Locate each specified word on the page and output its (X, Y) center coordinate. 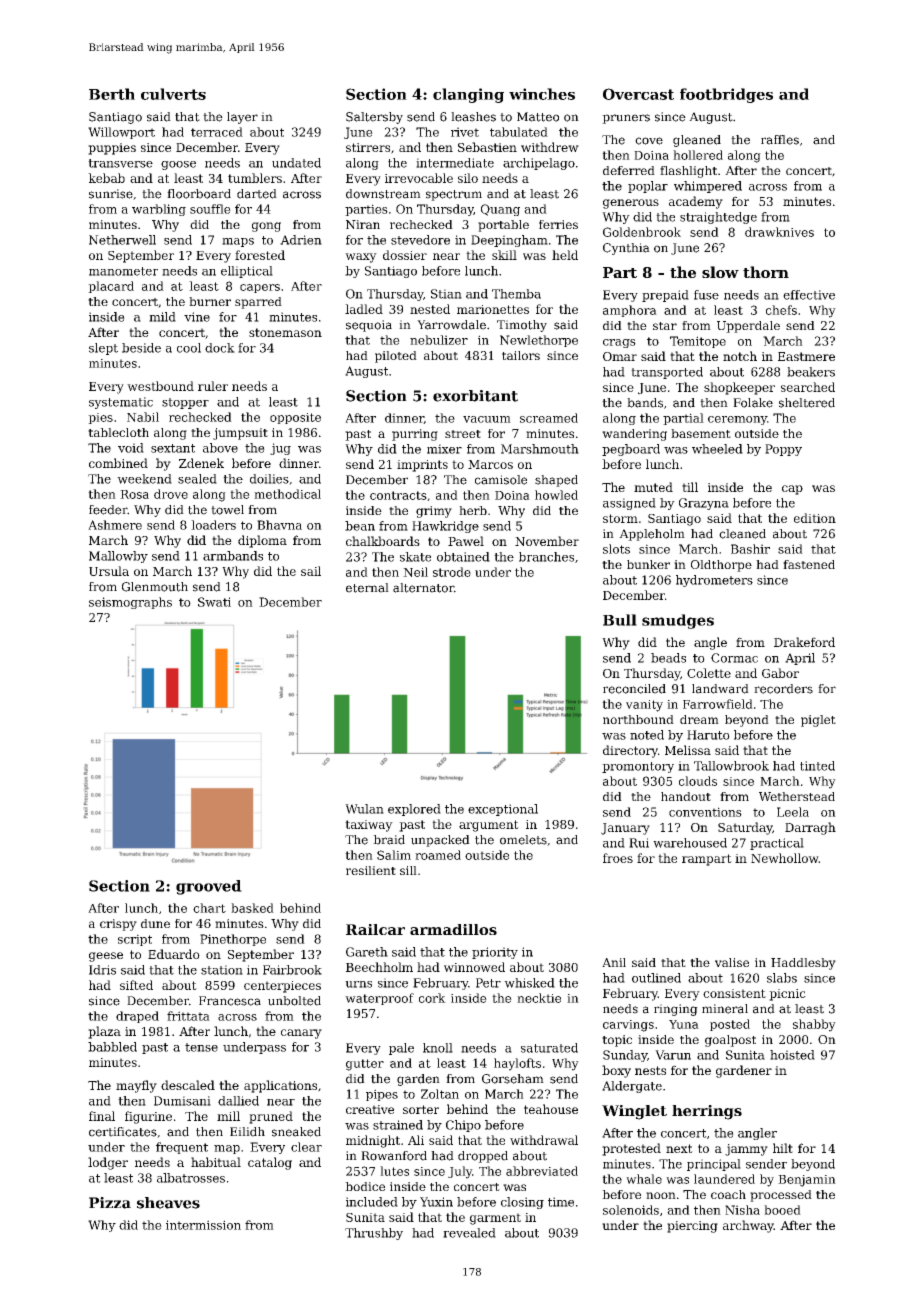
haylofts (517, 1064)
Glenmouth (155, 587)
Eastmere (806, 356)
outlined (656, 978)
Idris (102, 970)
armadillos (453, 929)
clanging (468, 95)
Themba (516, 294)
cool (189, 348)
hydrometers (714, 581)
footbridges (726, 95)
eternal (367, 588)
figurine (148, 1117)
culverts (173, 94)
